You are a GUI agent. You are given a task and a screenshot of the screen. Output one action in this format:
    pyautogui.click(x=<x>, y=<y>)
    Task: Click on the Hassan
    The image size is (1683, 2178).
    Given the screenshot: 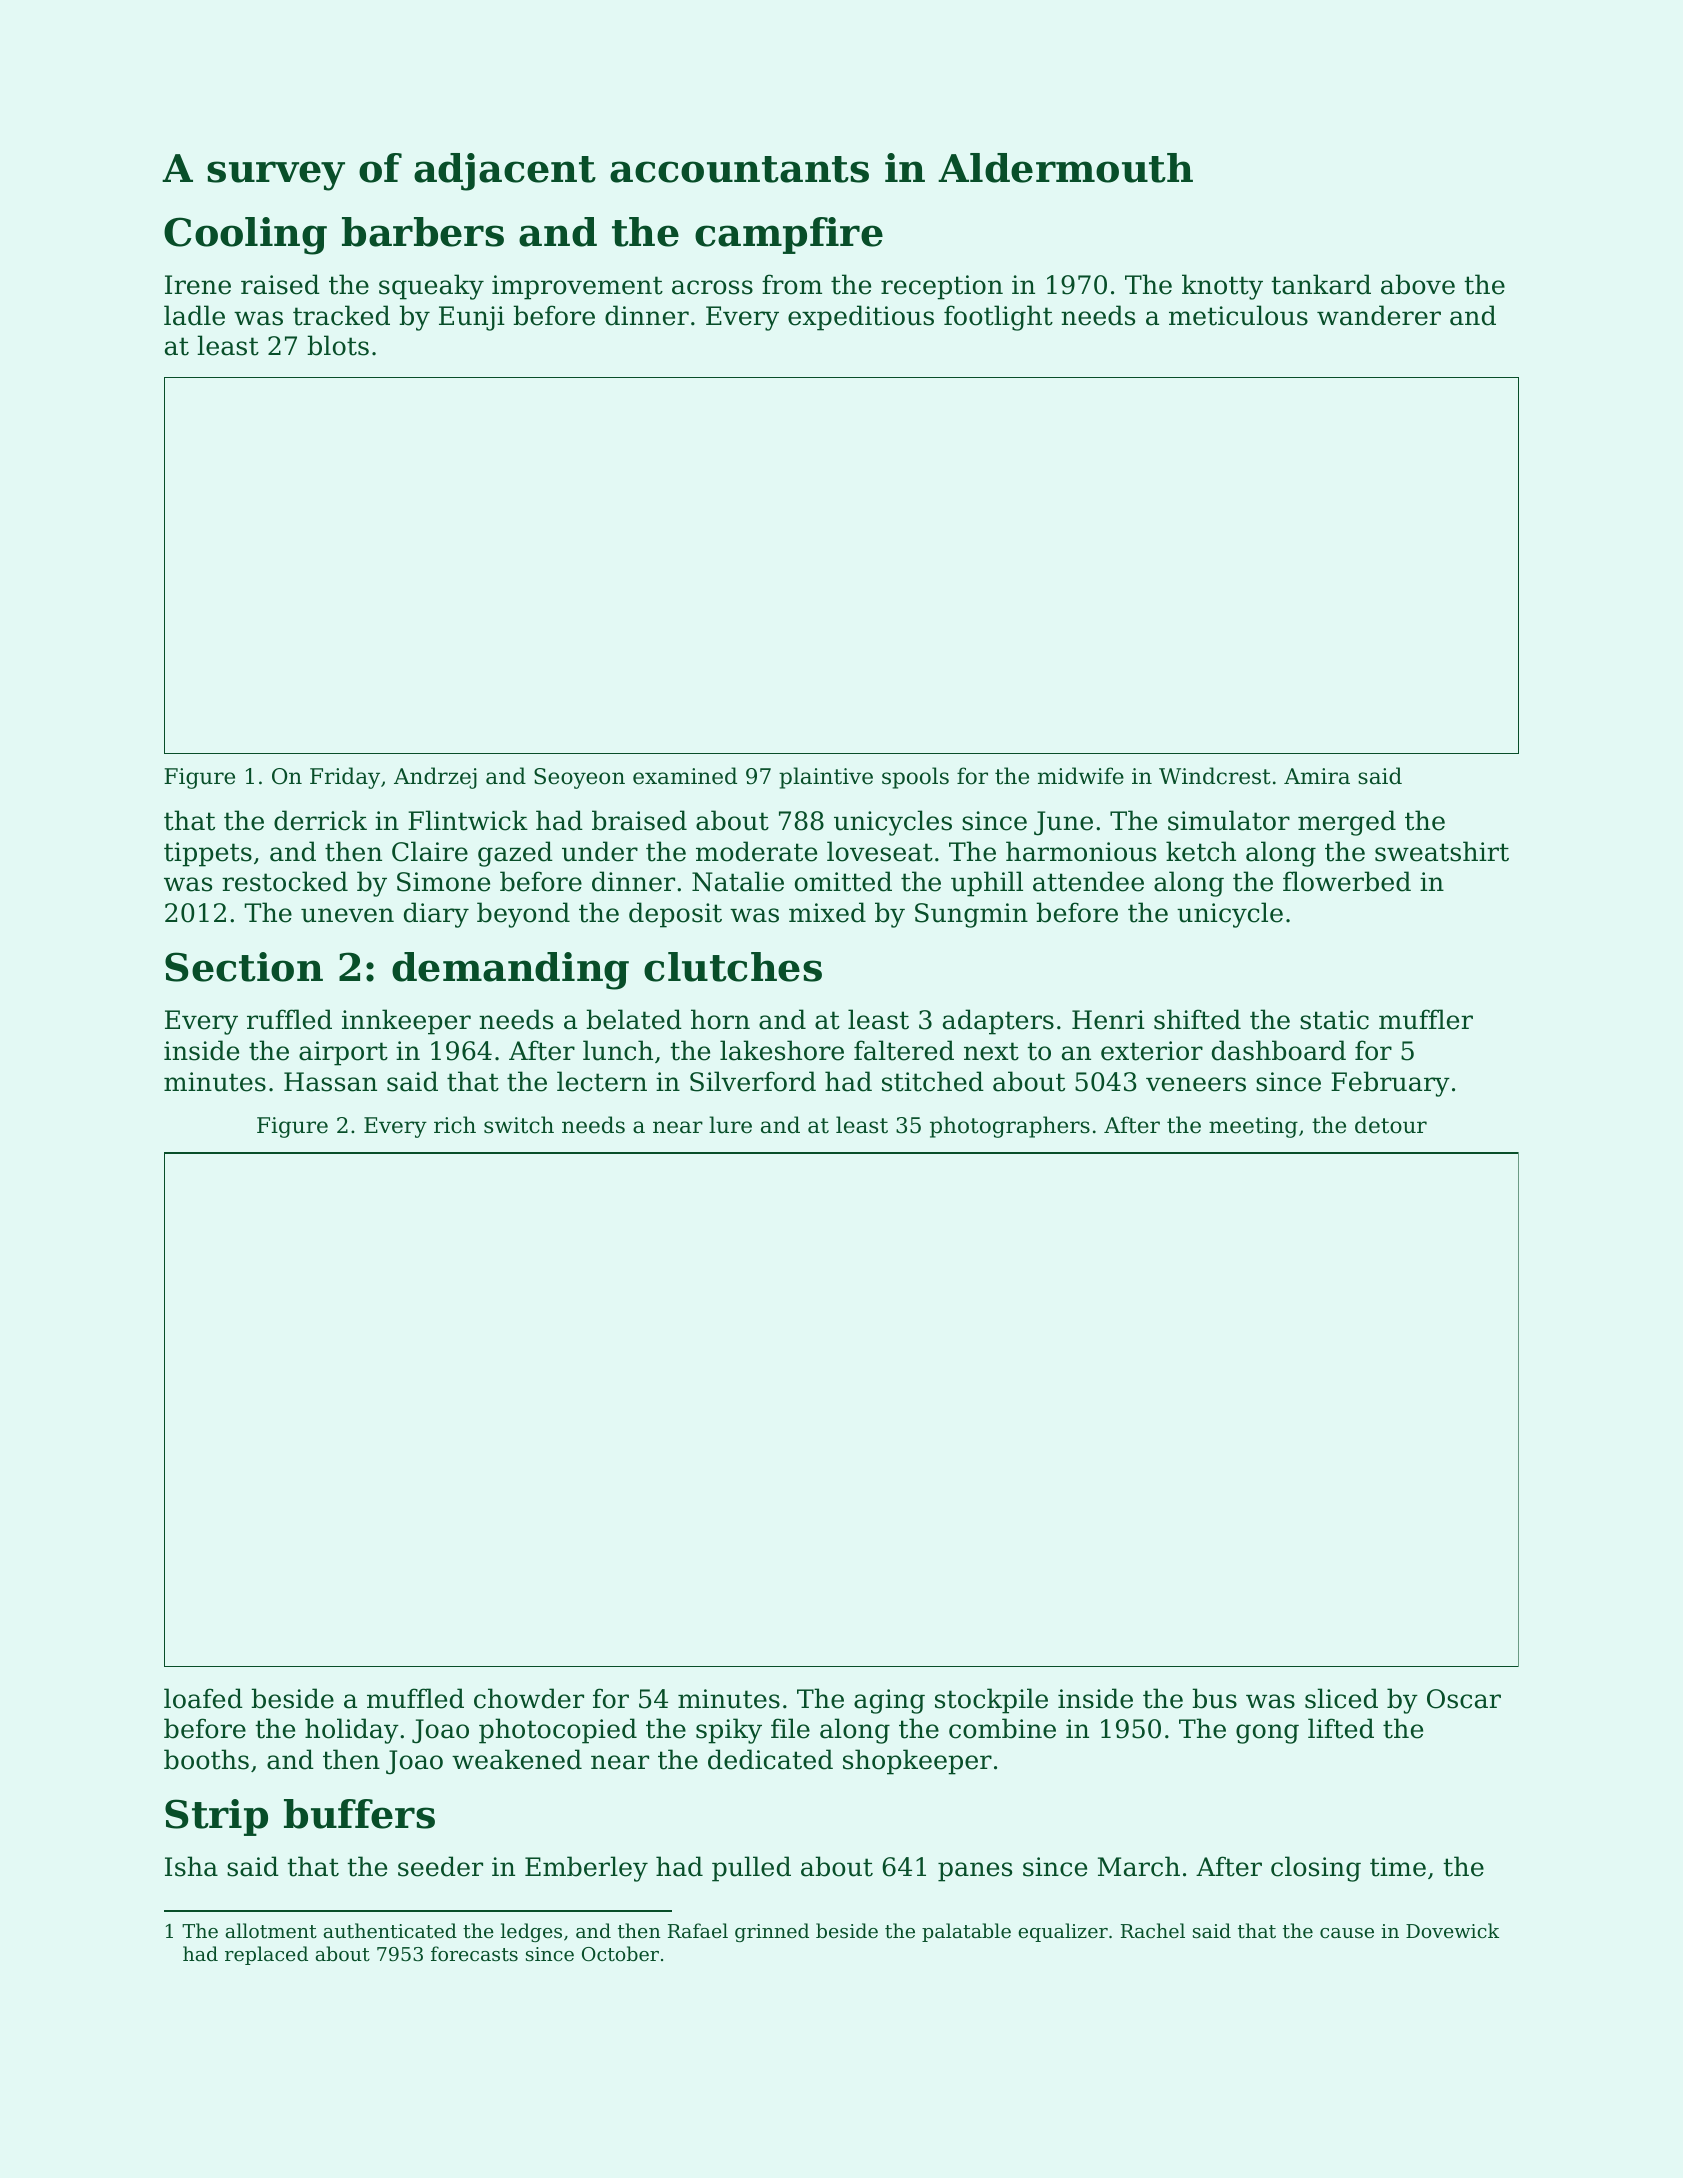 What is the action you would take?
    pyautogui.click(x=330, y=1082)
